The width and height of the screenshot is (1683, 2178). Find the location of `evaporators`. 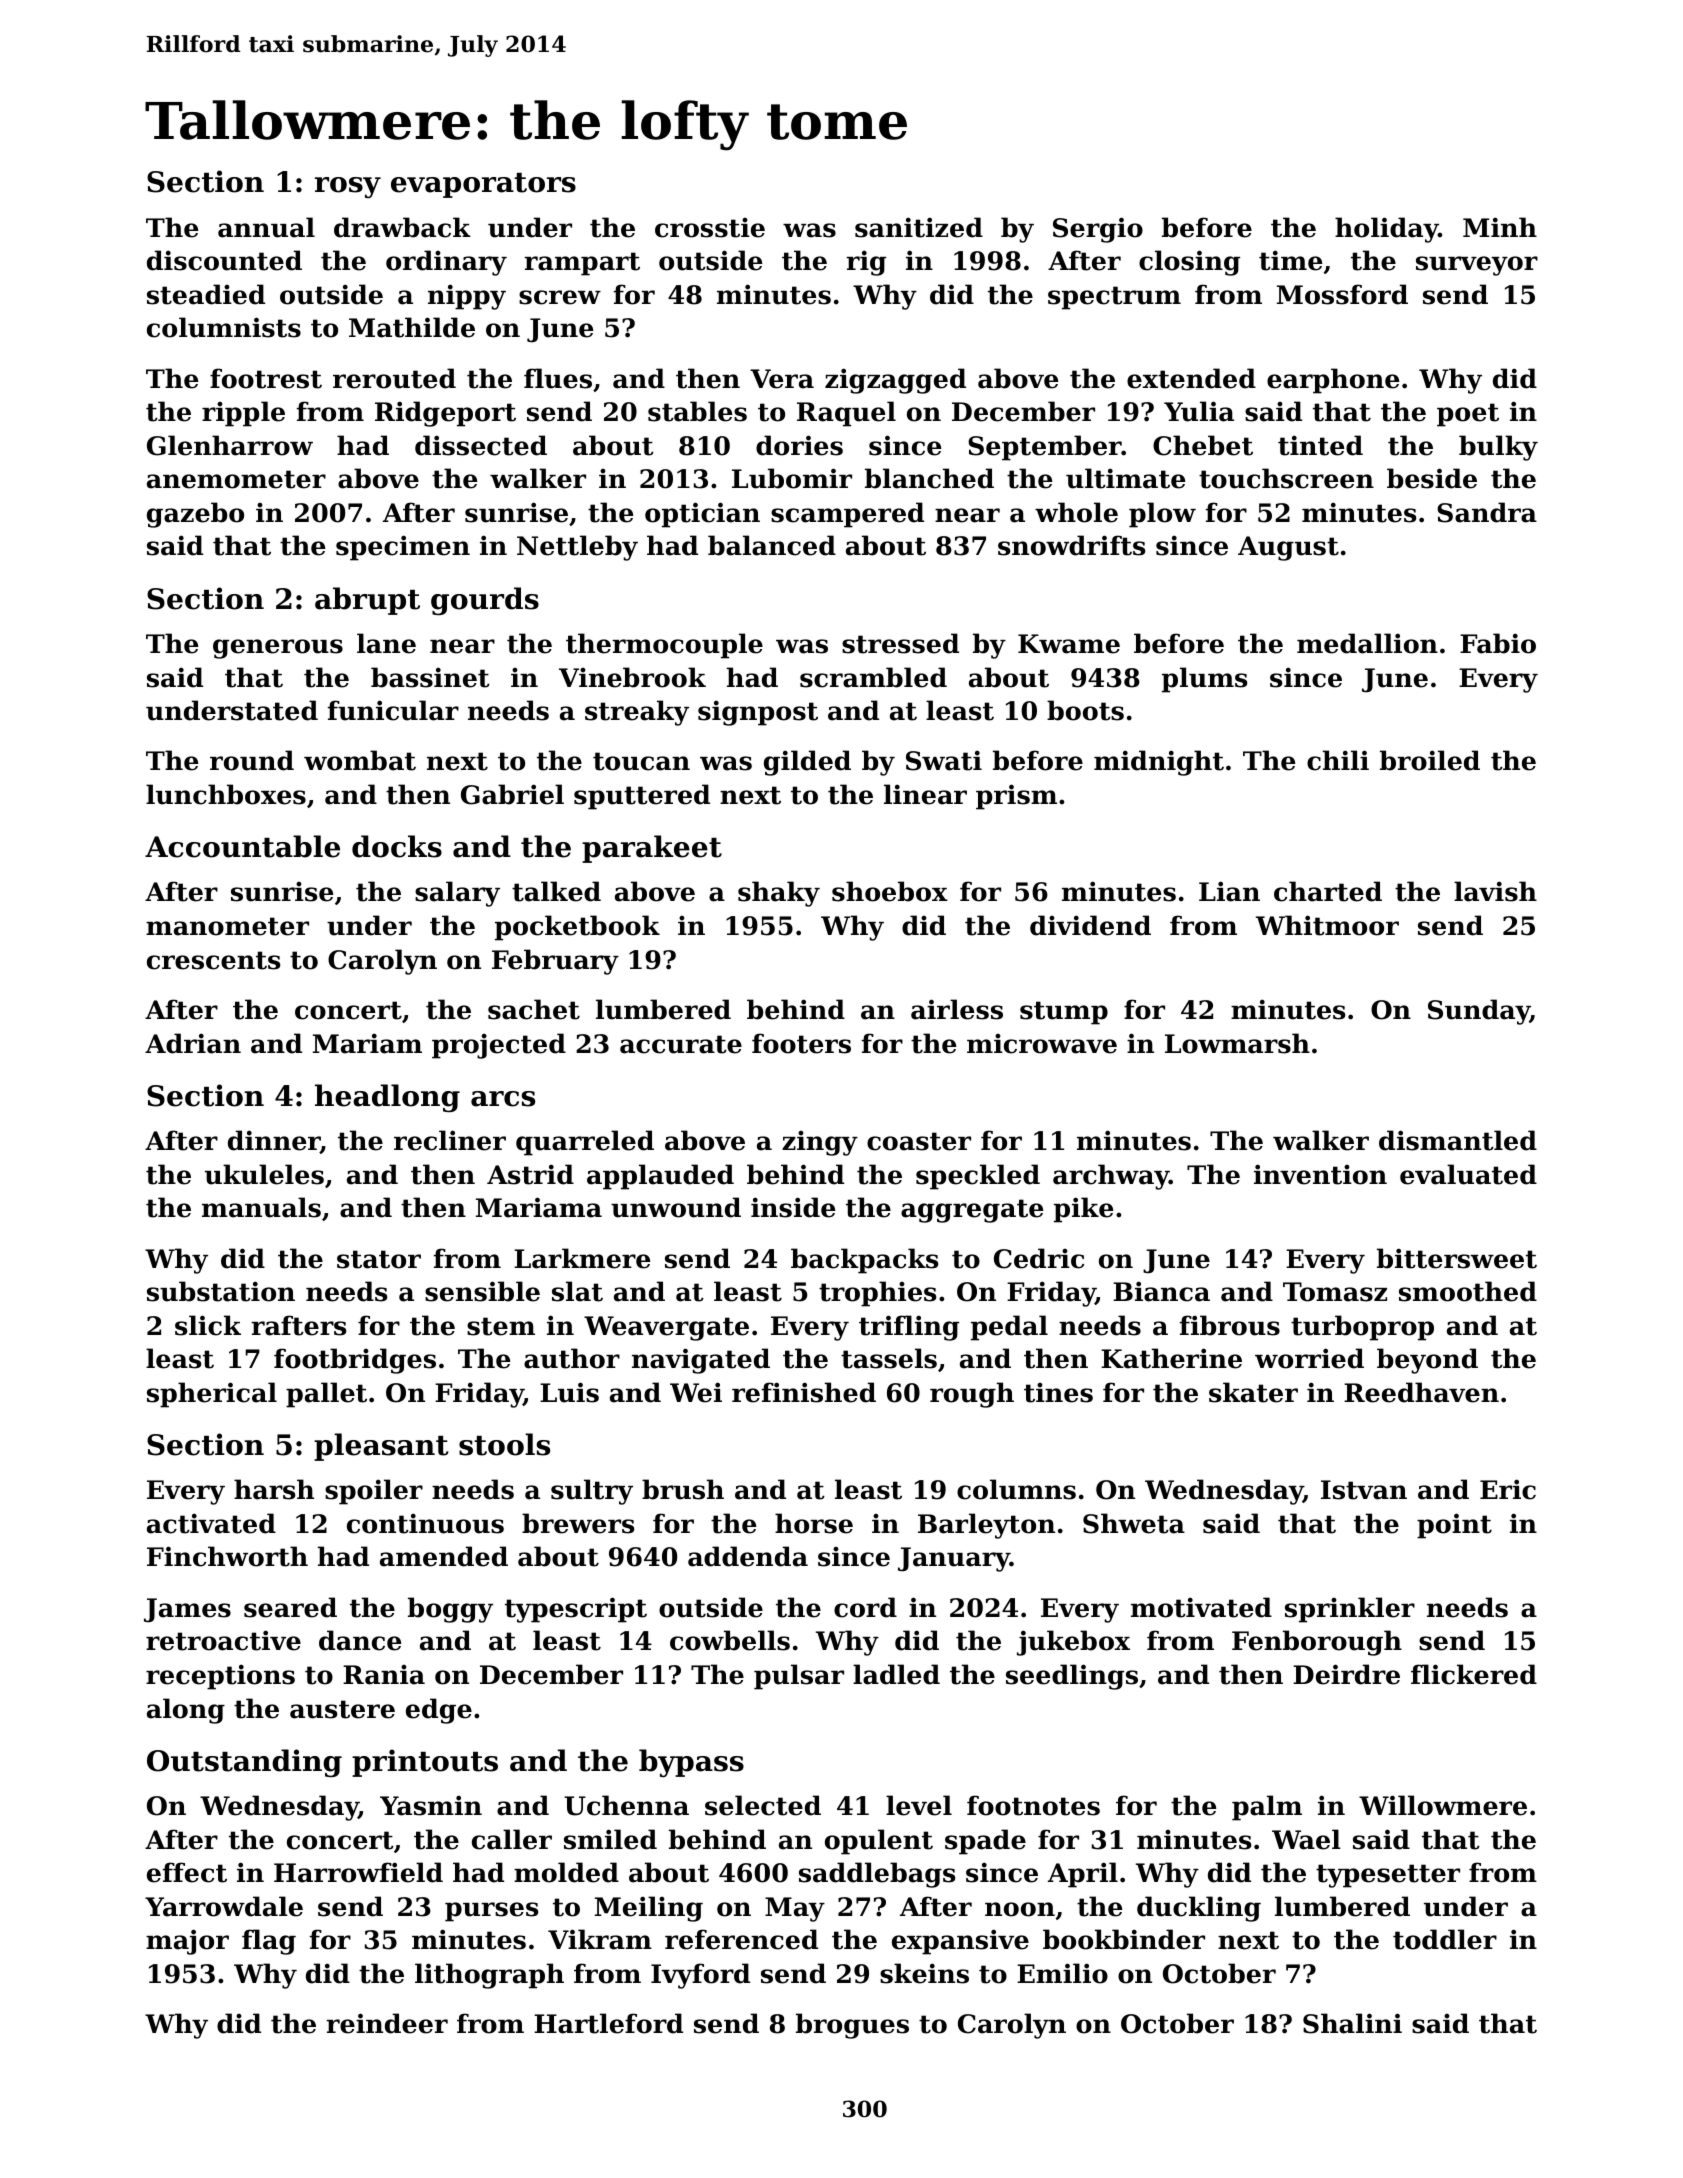

evaporators is located at coordinates (483, 185).
